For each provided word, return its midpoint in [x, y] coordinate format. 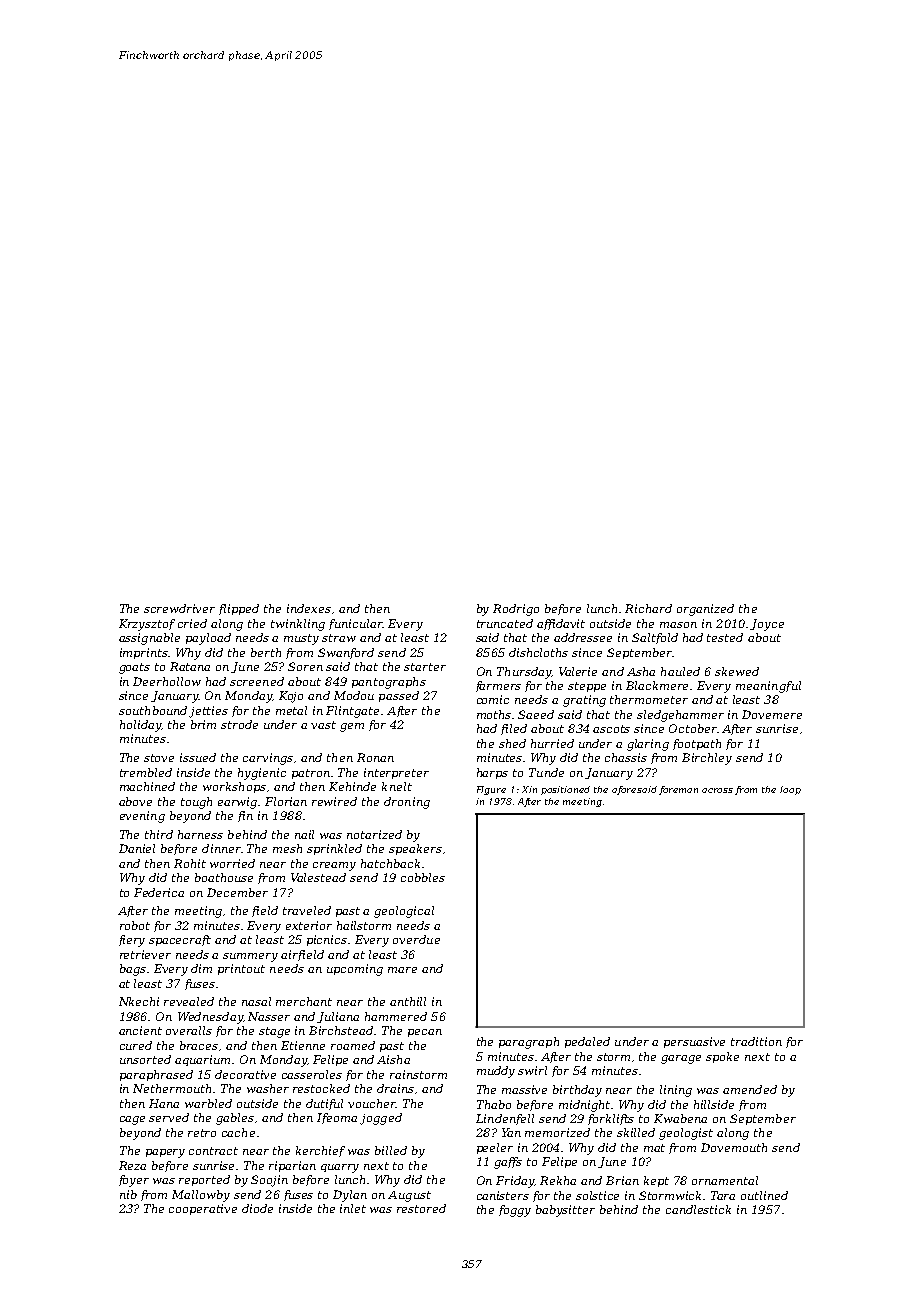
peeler [495, 1148]
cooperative [203, 1209]
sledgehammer [680, 716]
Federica [159, 892]
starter [425, 667]
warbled [208, 1103]
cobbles [423, 877]
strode [239, 724]
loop [790, 790]
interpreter [396, 773]
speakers [415, 849]
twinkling [298, 625]
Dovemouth [734, 1147]
